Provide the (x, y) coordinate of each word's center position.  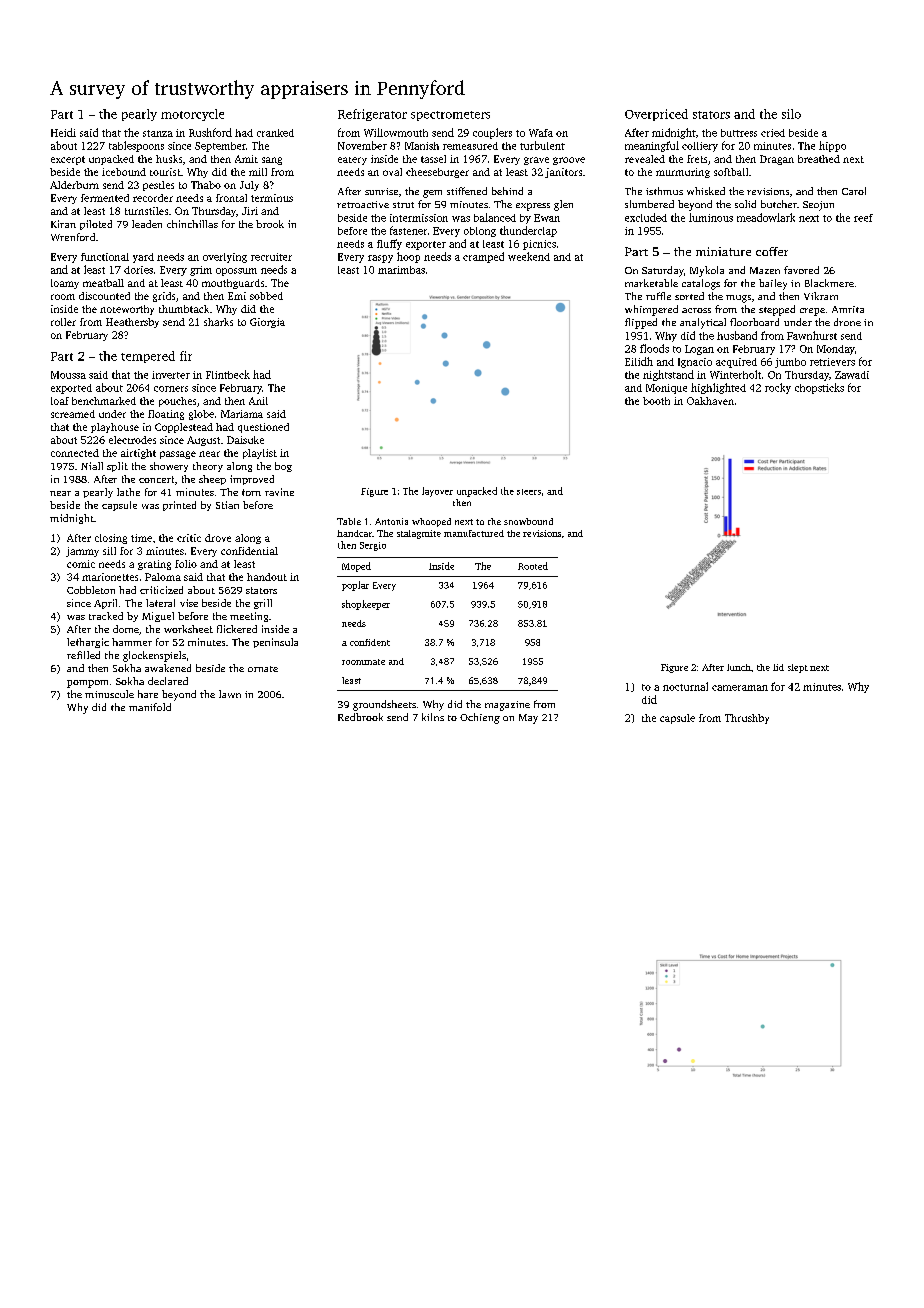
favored (801, 270)
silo (791, 114)
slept (798, 668)
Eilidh (639, 361)
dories (138, 270)
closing (111, 539)
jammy (82, 552)
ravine (279, 492)
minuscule (109, 694)
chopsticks (819, 388)
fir (186, 356)
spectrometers (450, 116)
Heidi (63, 132)
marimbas (401, 270)
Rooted (533, 566)
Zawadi (852, 375)
